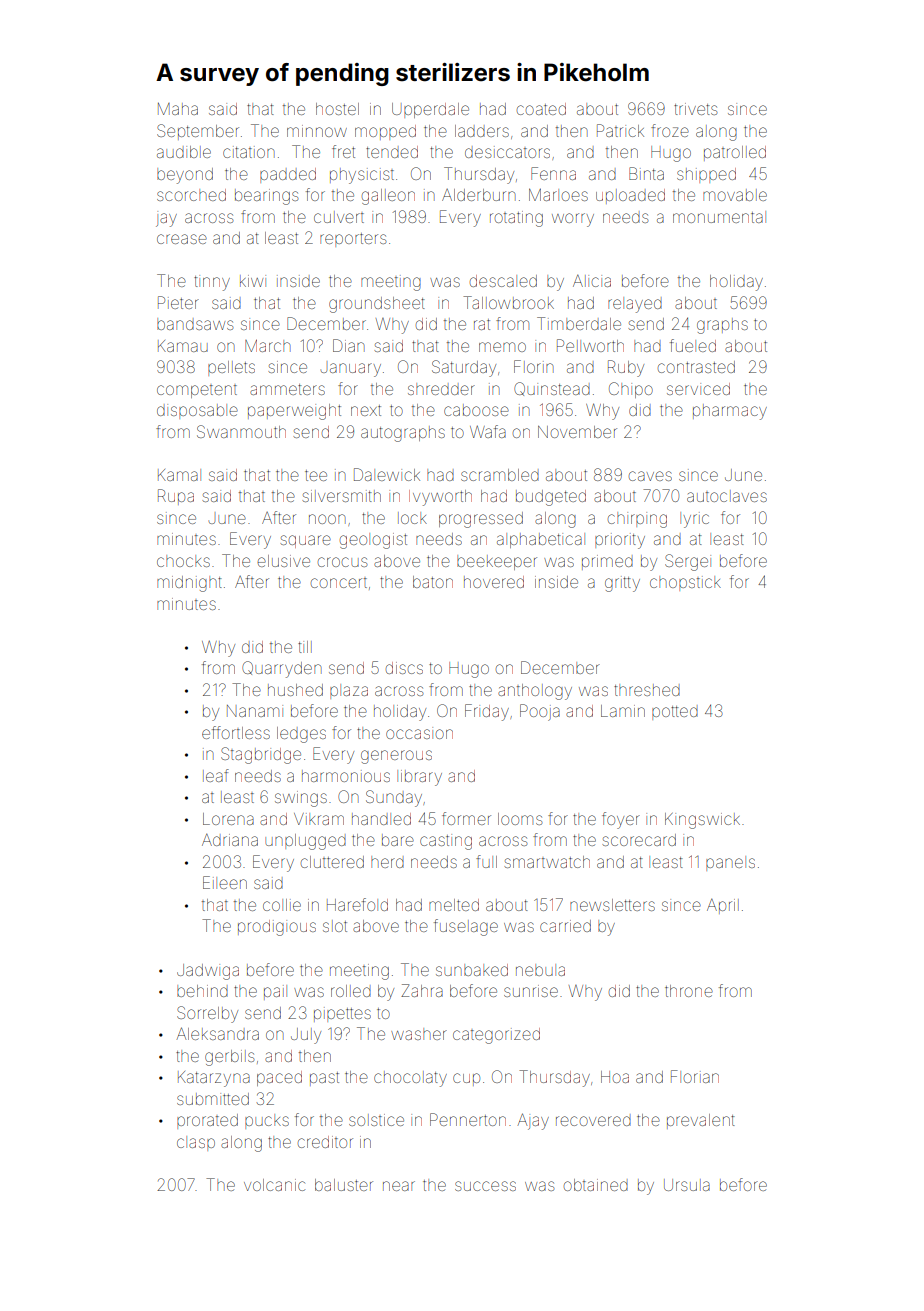 The image size is (924, 1311). What do you see at coordinates (225, 882) in the document?
I see `Eileen` at bounding box center [225, 882].
